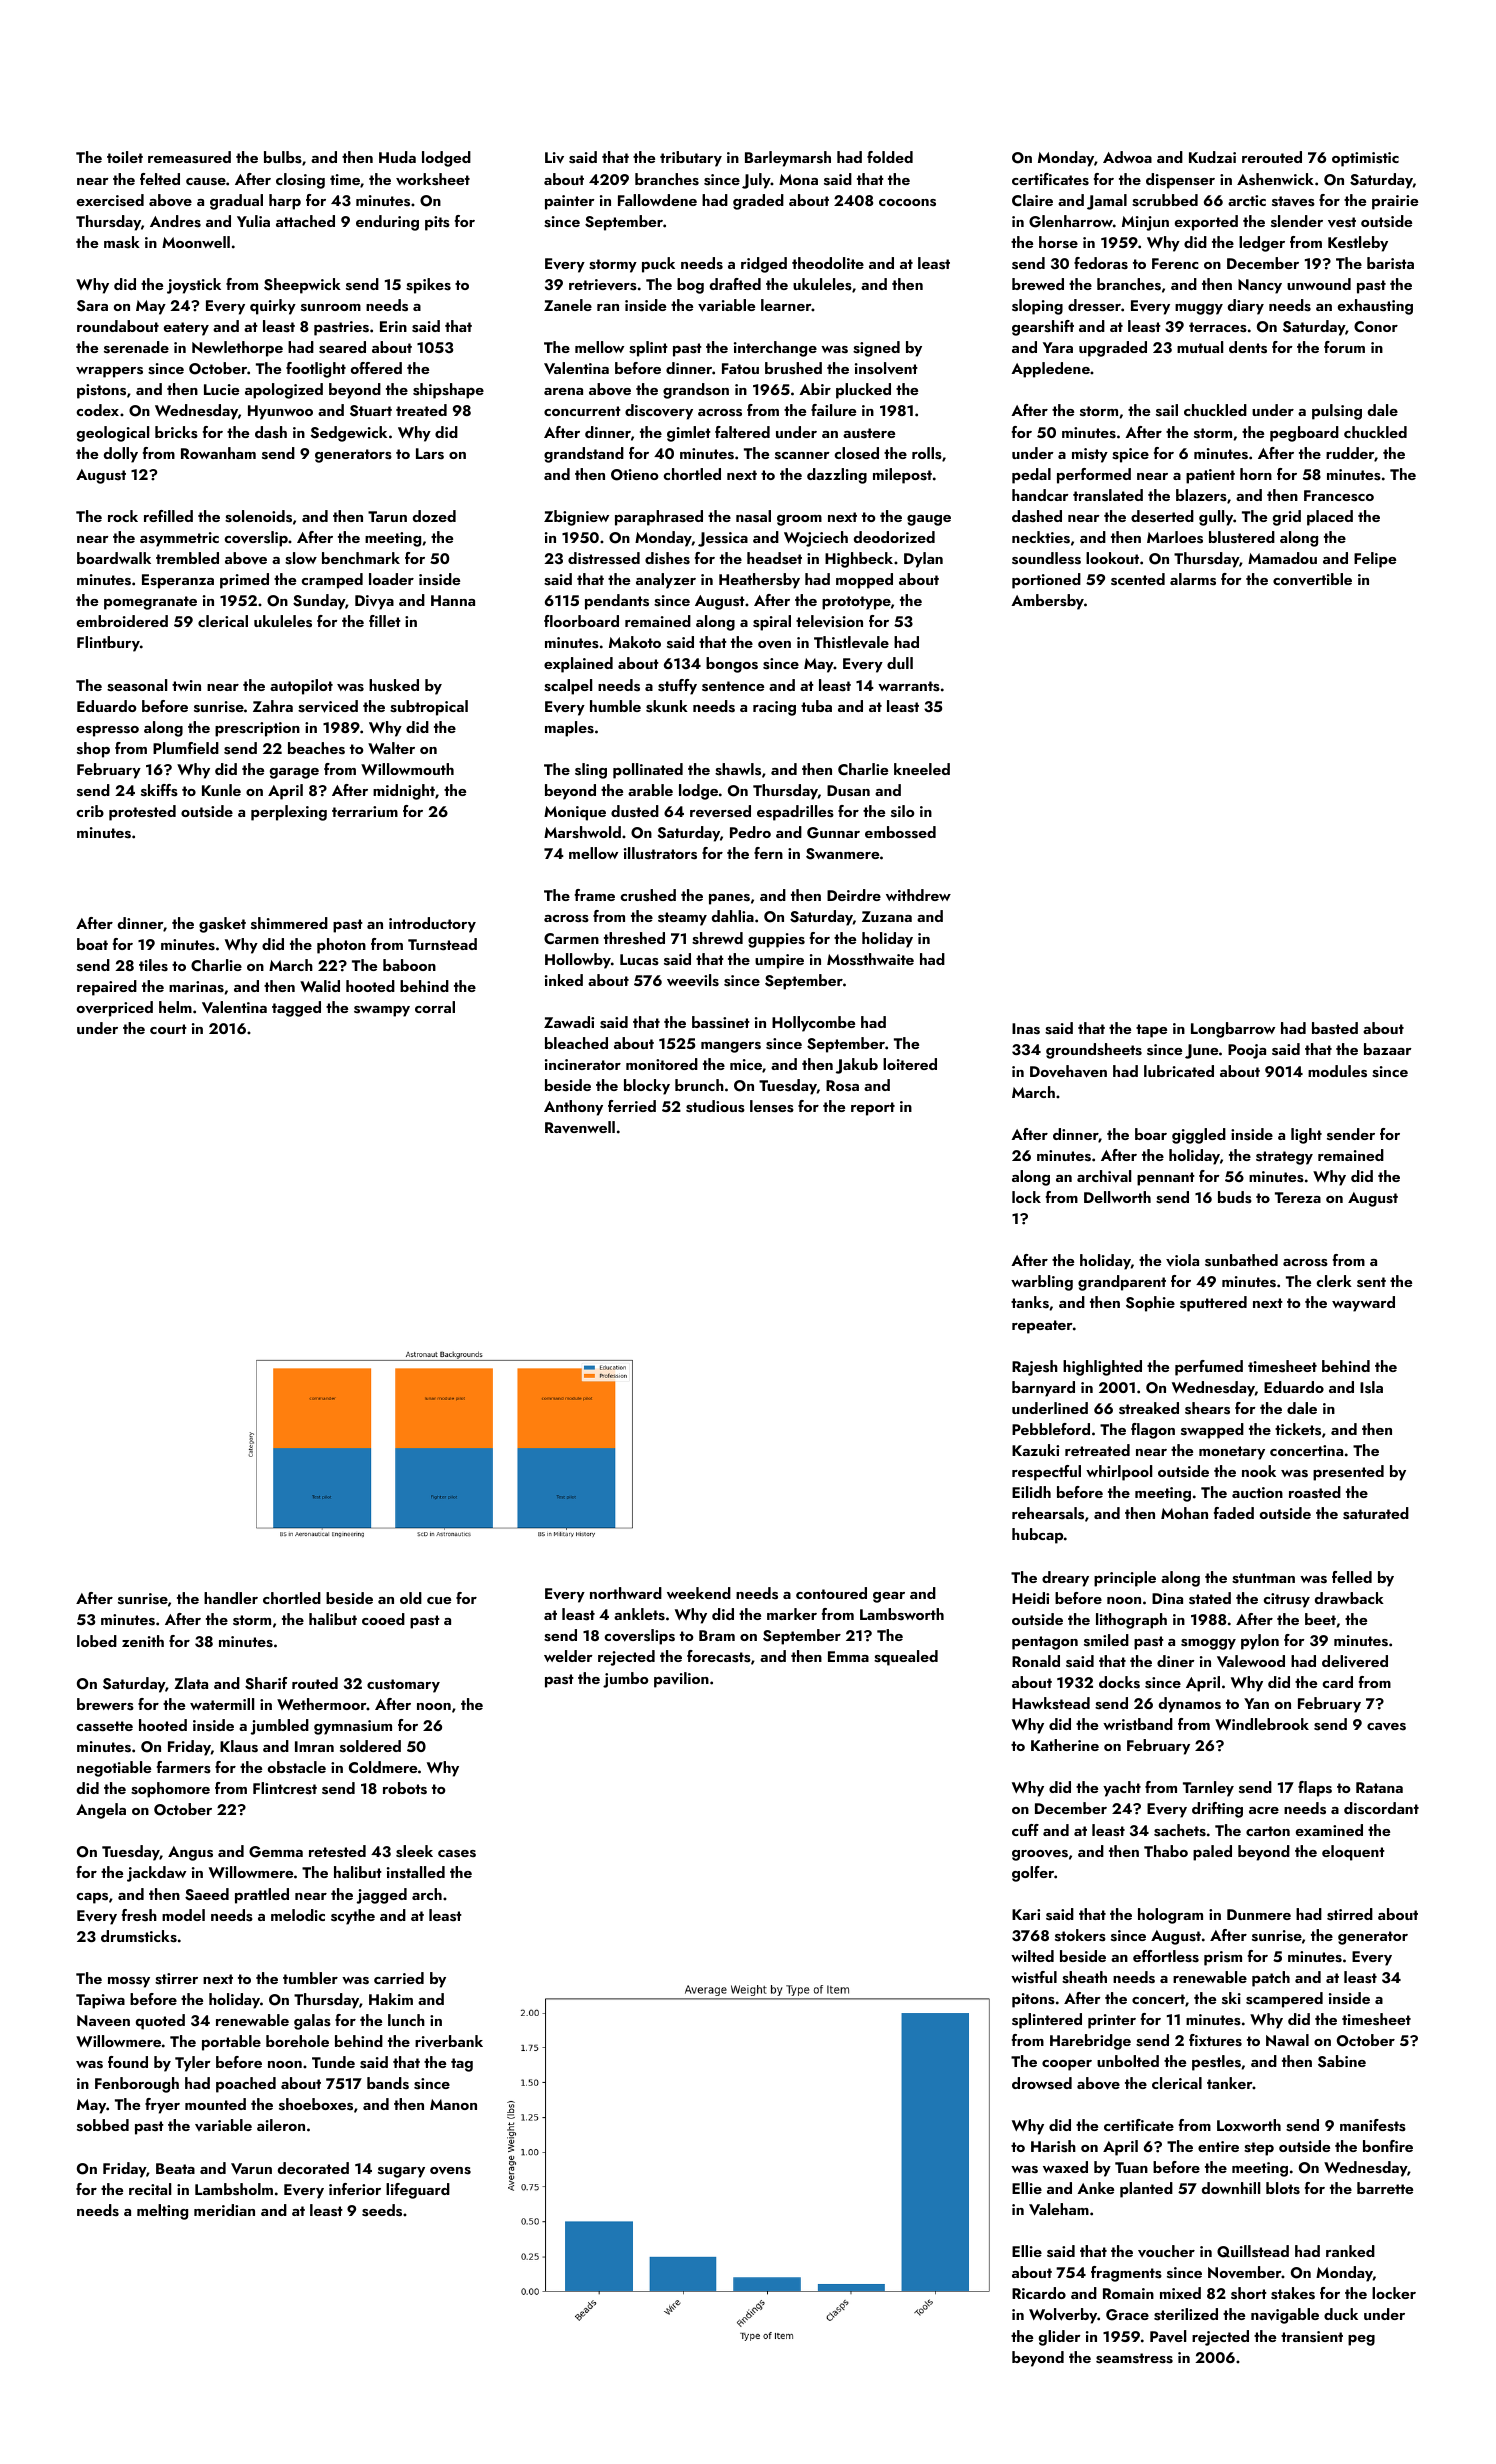  I want to click on optimistic, so click(1365, 159).
